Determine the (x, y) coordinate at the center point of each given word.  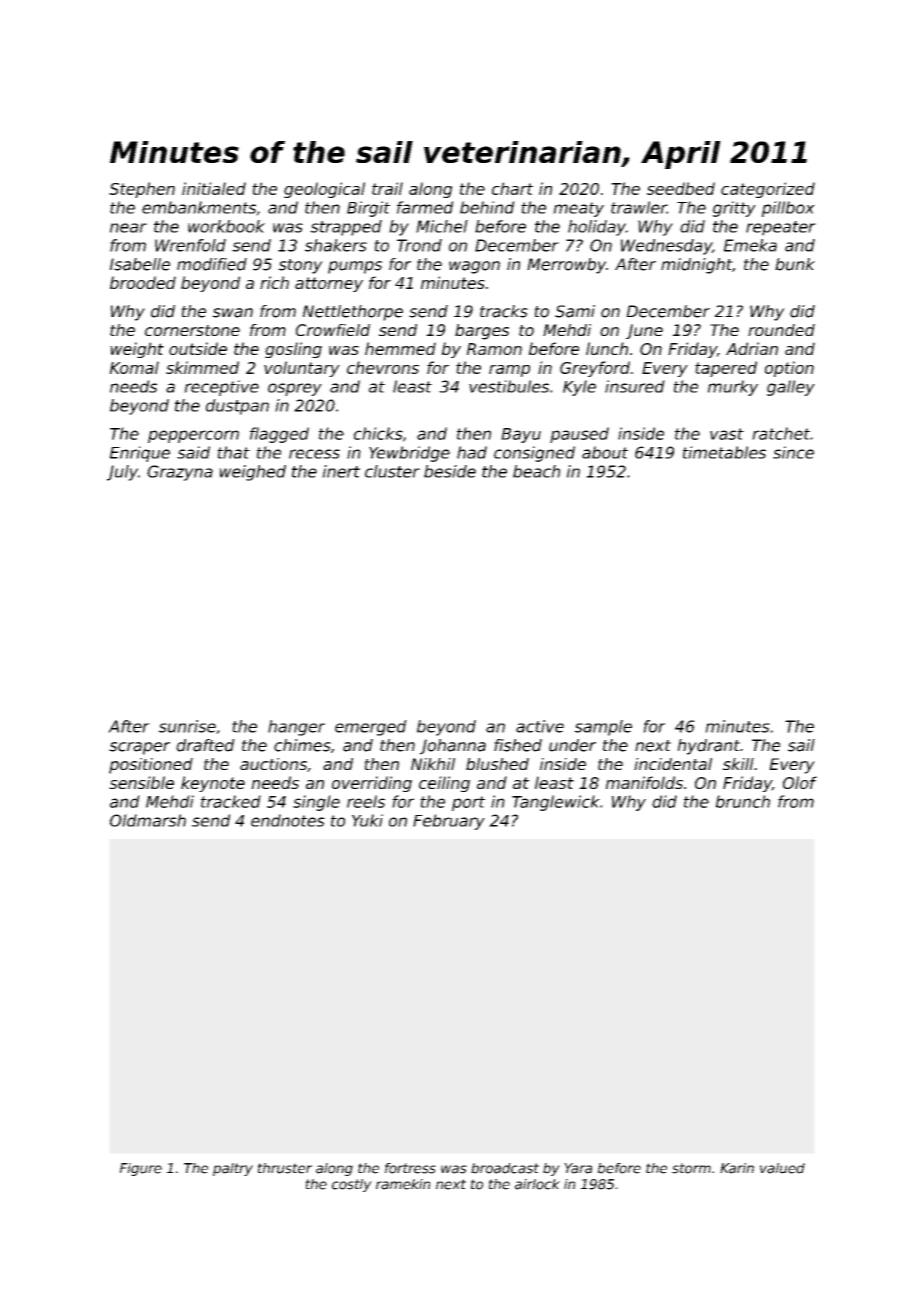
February (449, 822)
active (540, 726)
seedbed (681, 188)
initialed (214, 188)
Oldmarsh (148, 820)
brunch (743, 801)
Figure (141, 1169)
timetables (724, 452)
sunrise (187, 726)
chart (512, 188)
